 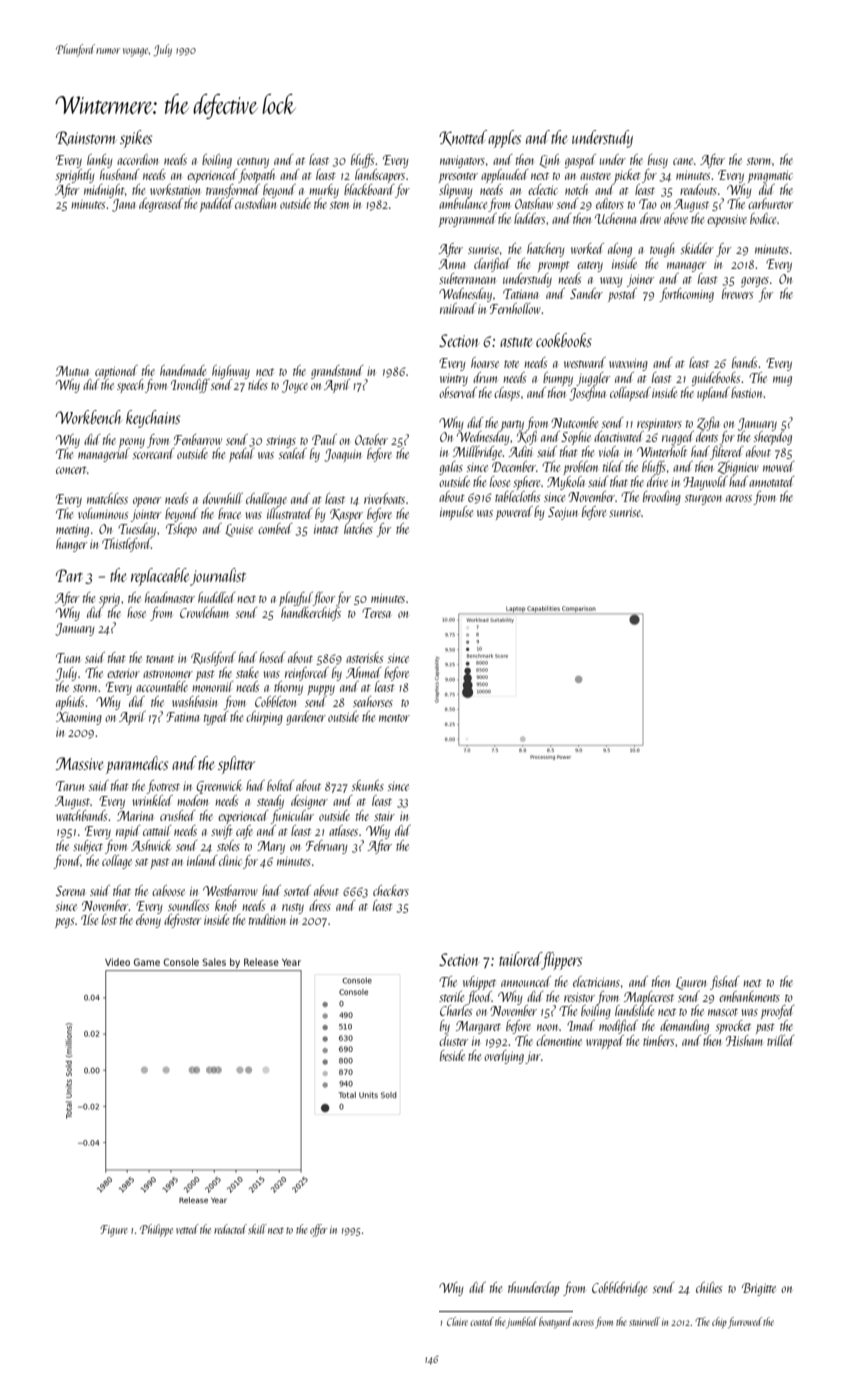 What do you see at coordinates (759, 1289) in the screenshot?
I see `Brigitte` at bounding box center [759, 1289].
